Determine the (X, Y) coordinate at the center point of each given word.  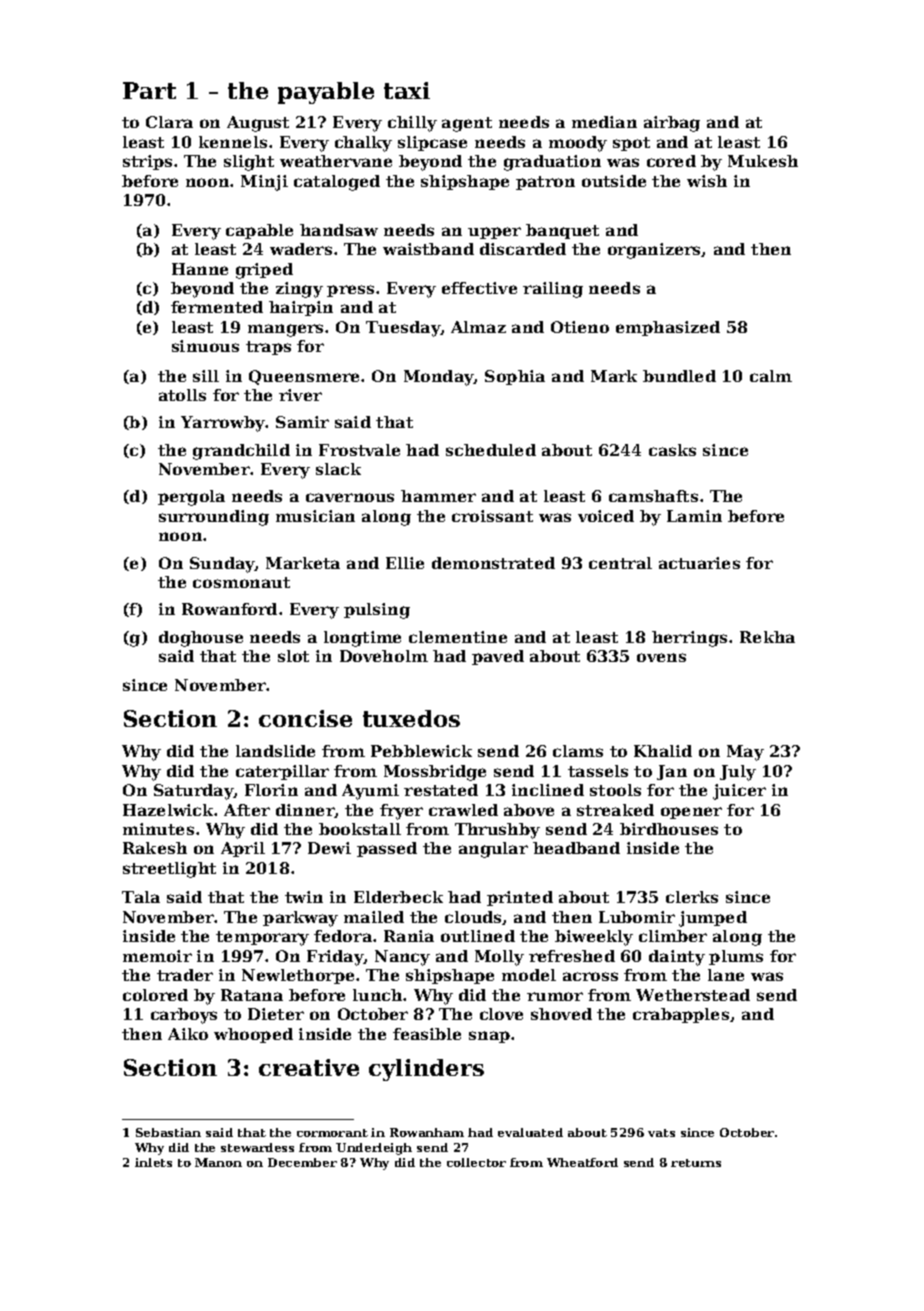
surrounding (214, 518)
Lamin (694, 516)
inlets (153, 1162)
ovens (661, 657)
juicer (739, 792)
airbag (672, 124)
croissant (492, 516)
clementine (458, 637)
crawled (463, 810)
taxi (407, 90)
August (258, 124)
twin (304, 897)
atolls (182, 395)
